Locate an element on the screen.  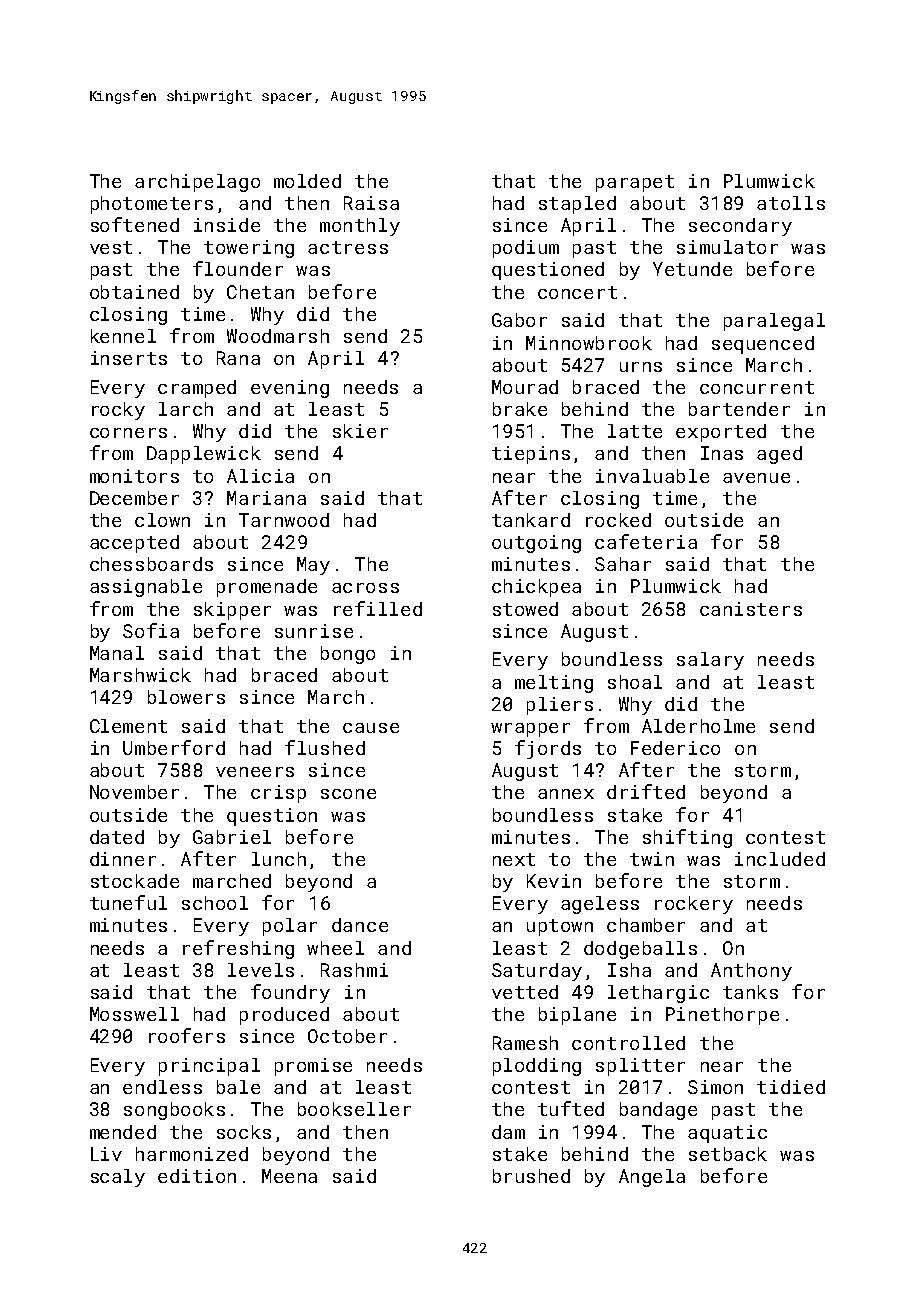
archipelago is located at coordinates (197, 183).
